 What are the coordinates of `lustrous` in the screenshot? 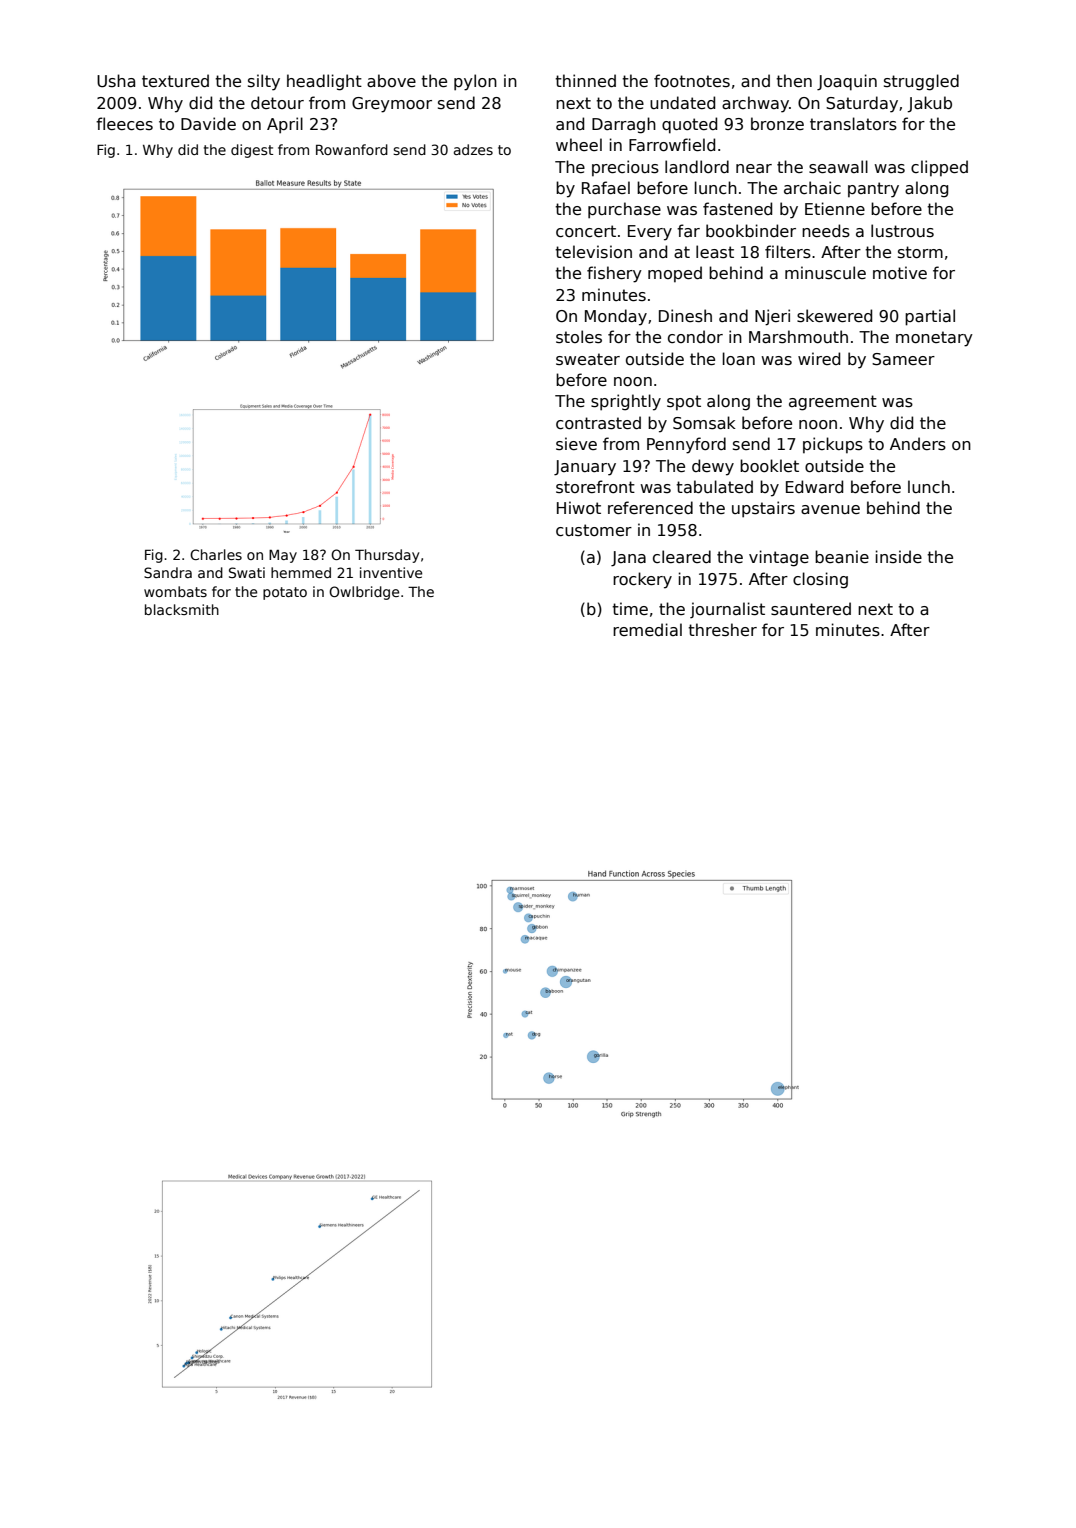 It's located at (902, 230).
